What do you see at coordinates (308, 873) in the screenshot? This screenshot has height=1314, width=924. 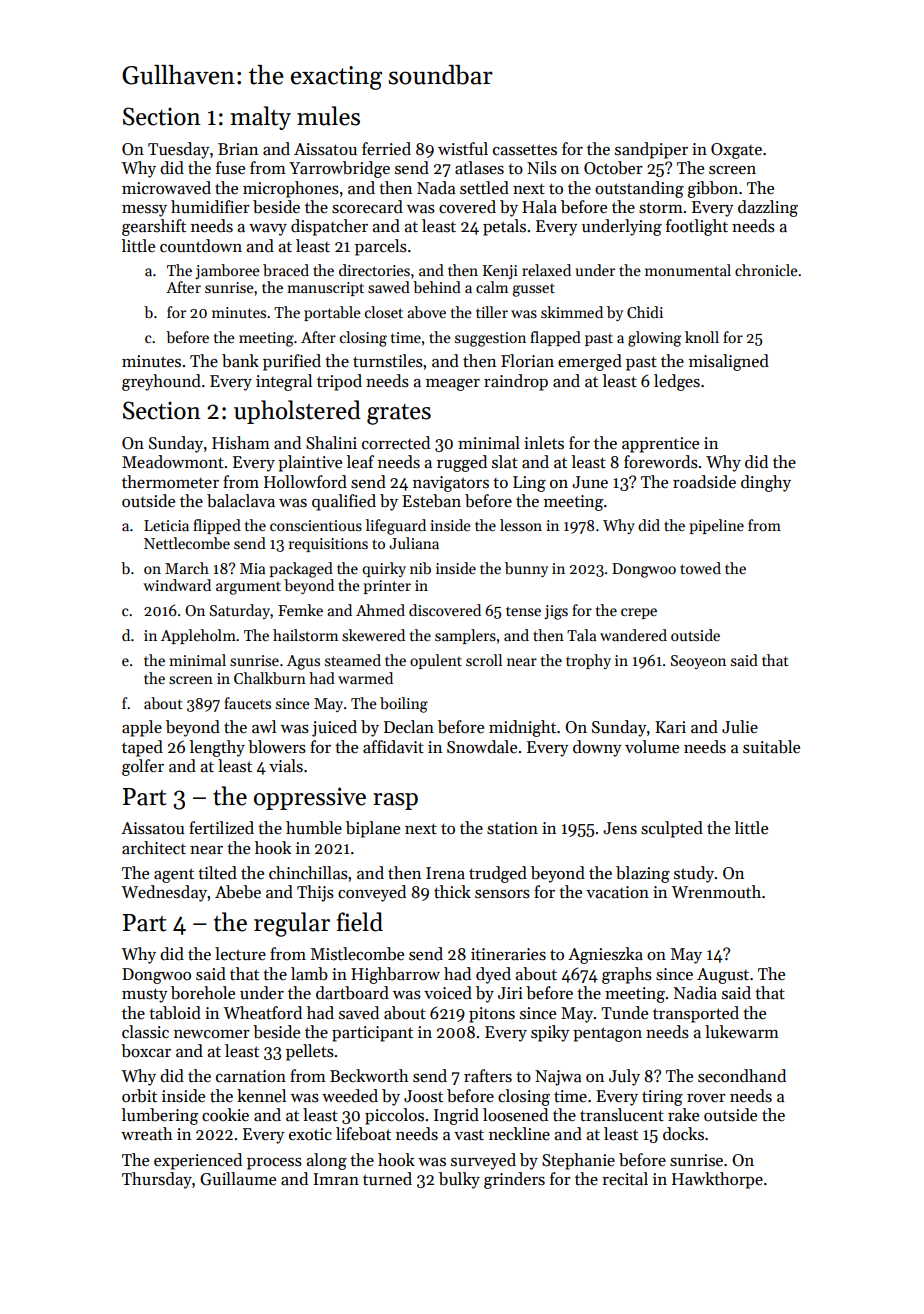 I see `chinchillas` at bounding box center [308, 873].
